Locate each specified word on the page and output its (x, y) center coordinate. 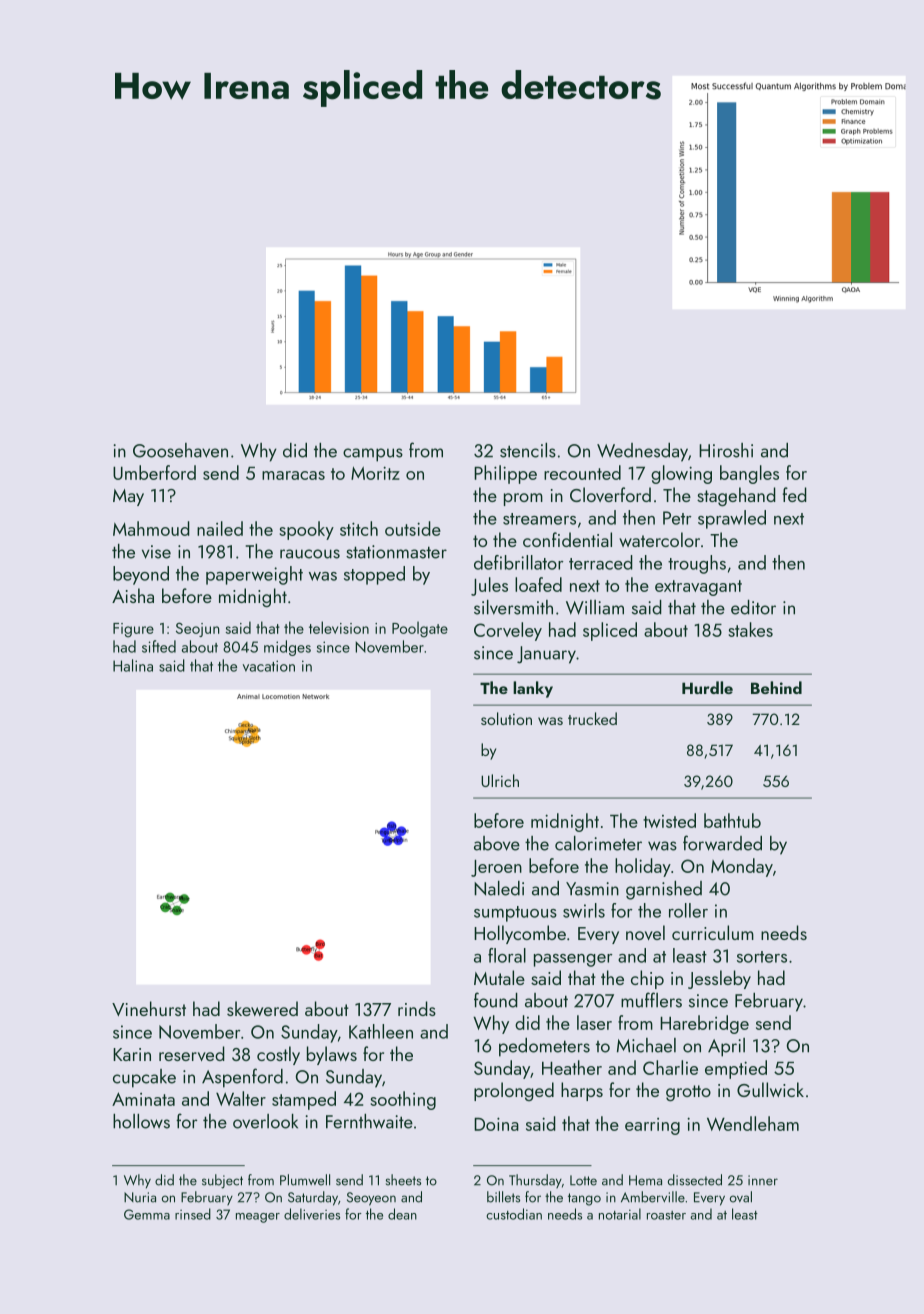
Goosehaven (180, 450)
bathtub (732, 820)
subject (222, 1181)
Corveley (508, 631)
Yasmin (592, 889)
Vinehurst (149, 1008)
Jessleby (719, 979)
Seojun (198, 629)
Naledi (499, 888)
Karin (132, 1054)
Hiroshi (726, 450)
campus (373, 455)
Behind (776, 687)
